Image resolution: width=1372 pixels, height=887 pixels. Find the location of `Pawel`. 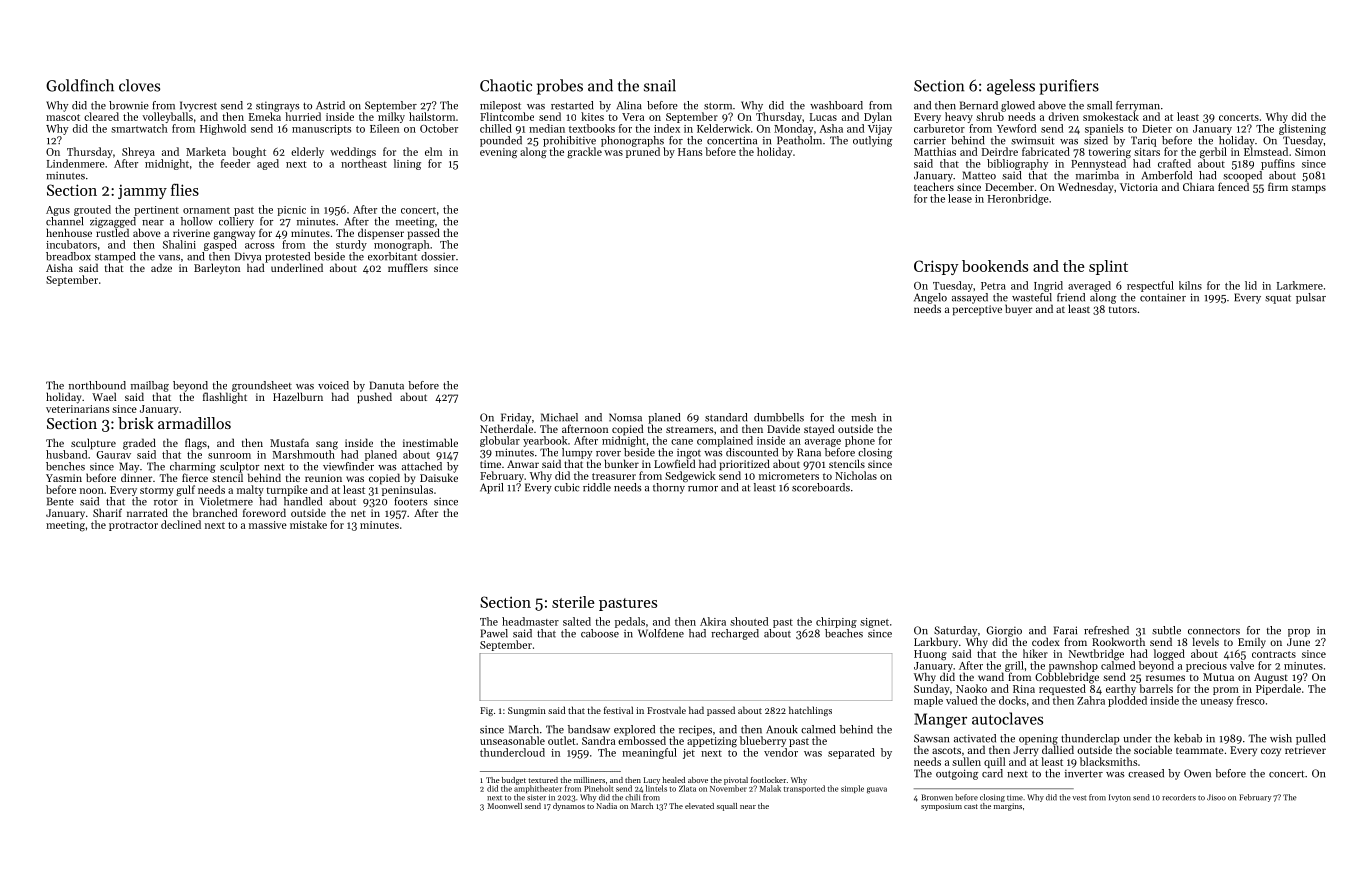

Pawel is located at coordinates (494, 633).
